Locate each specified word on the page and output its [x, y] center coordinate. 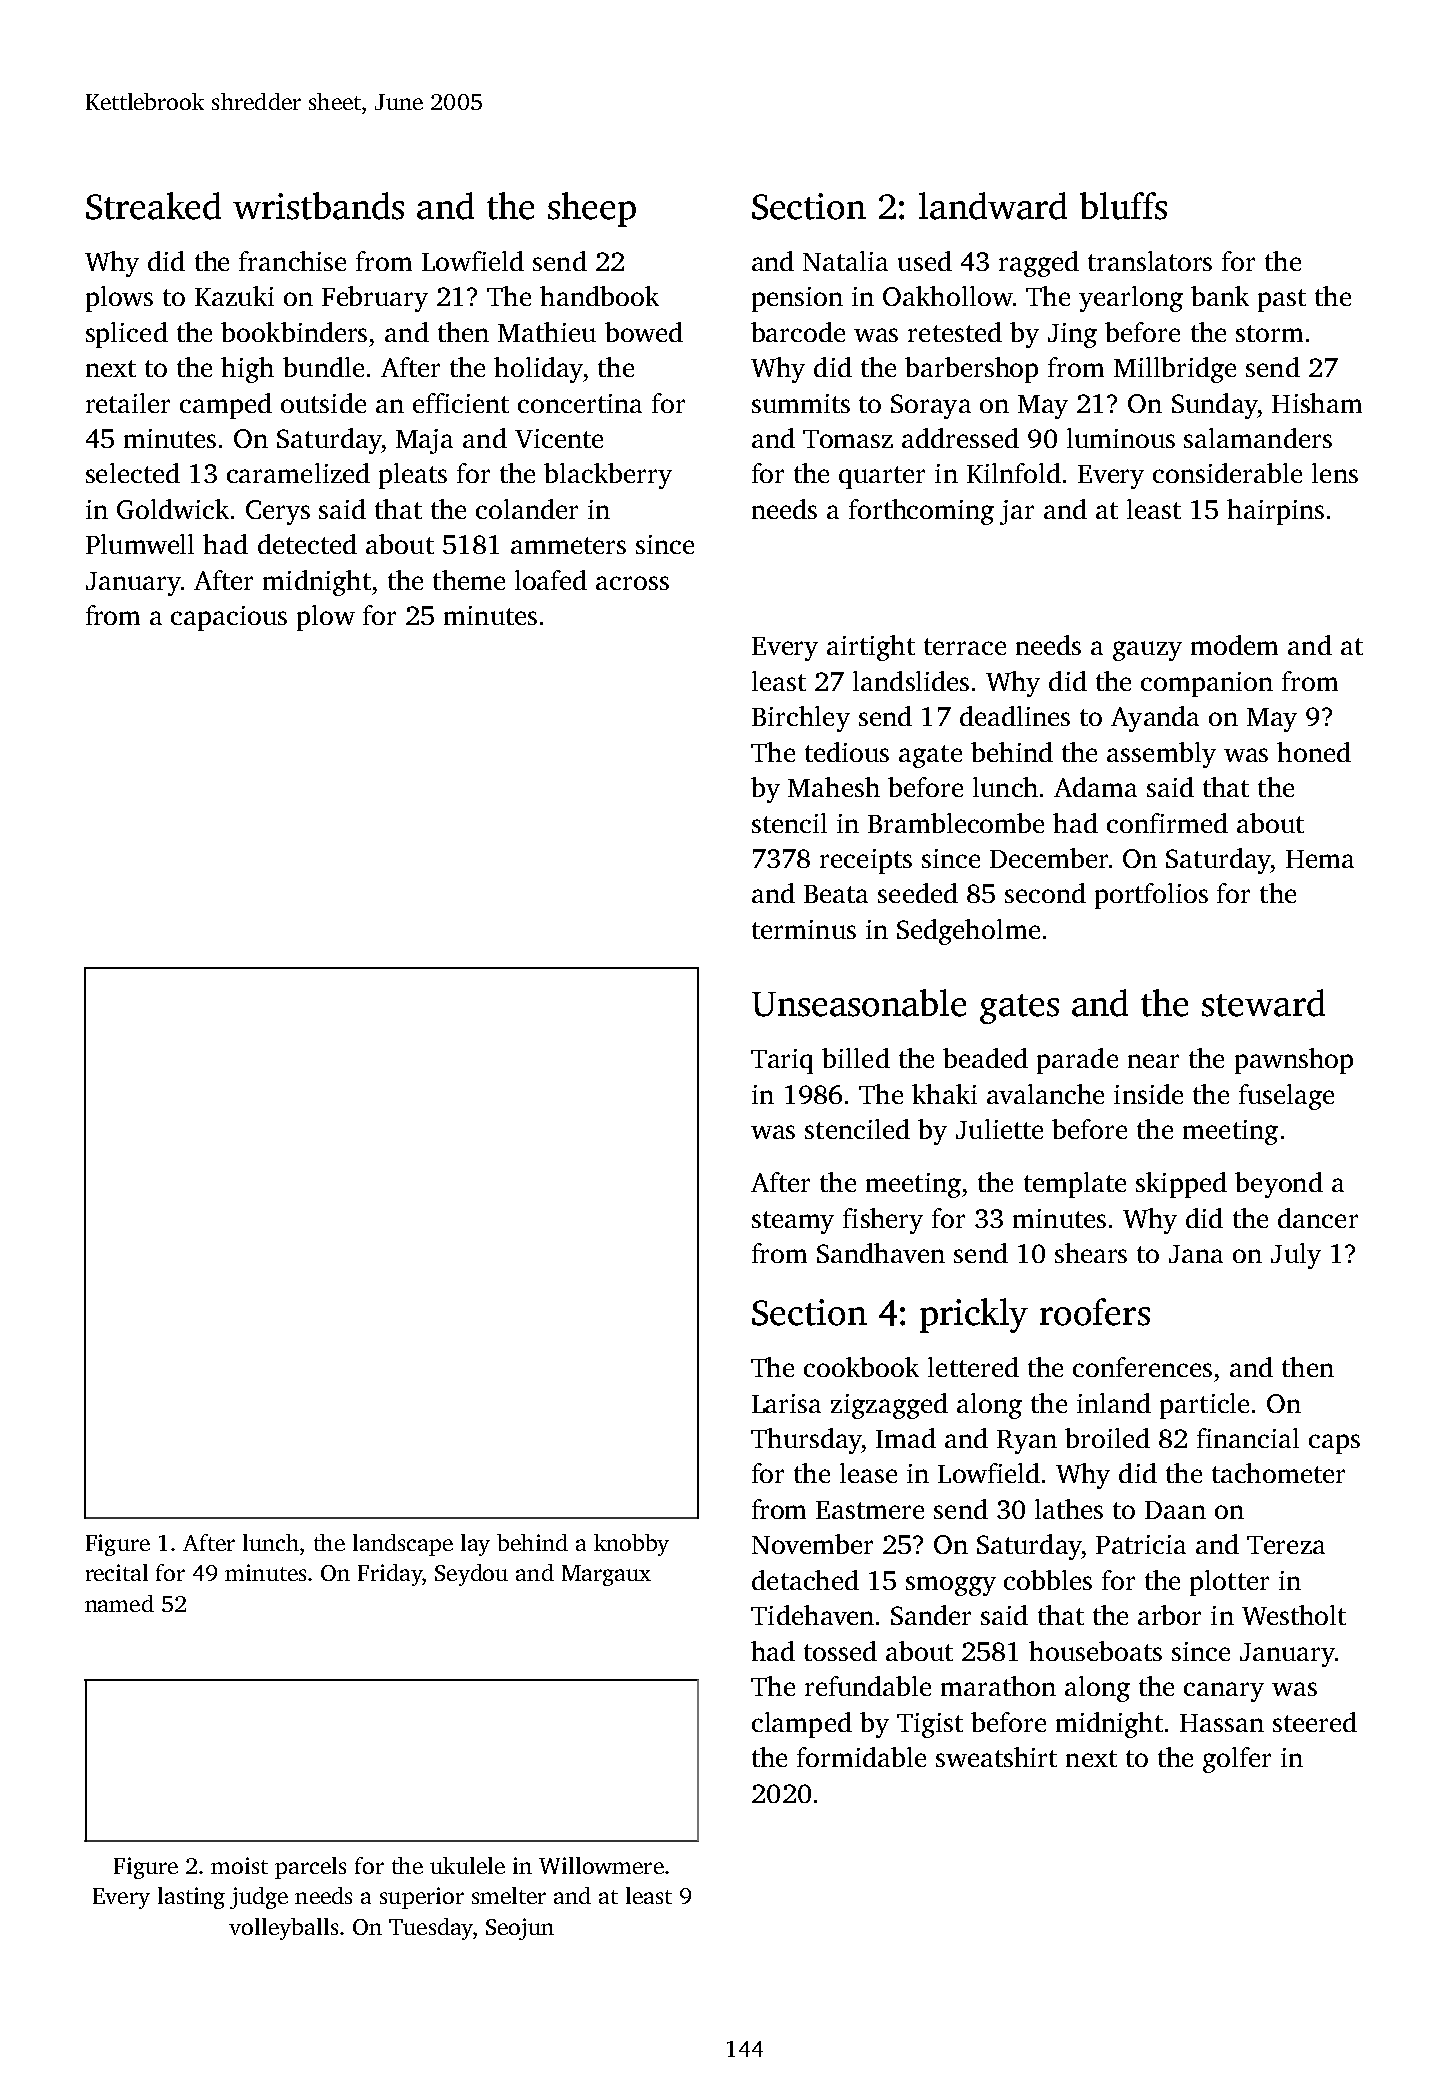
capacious [229, 618]
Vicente [559, 438]
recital [117, 1572]
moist [239, 1865]
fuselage [1286, 1097]
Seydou [471, 1575]
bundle [323, 367]
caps [1334, 1444]
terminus [804, 929]
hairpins [1275, 512]
